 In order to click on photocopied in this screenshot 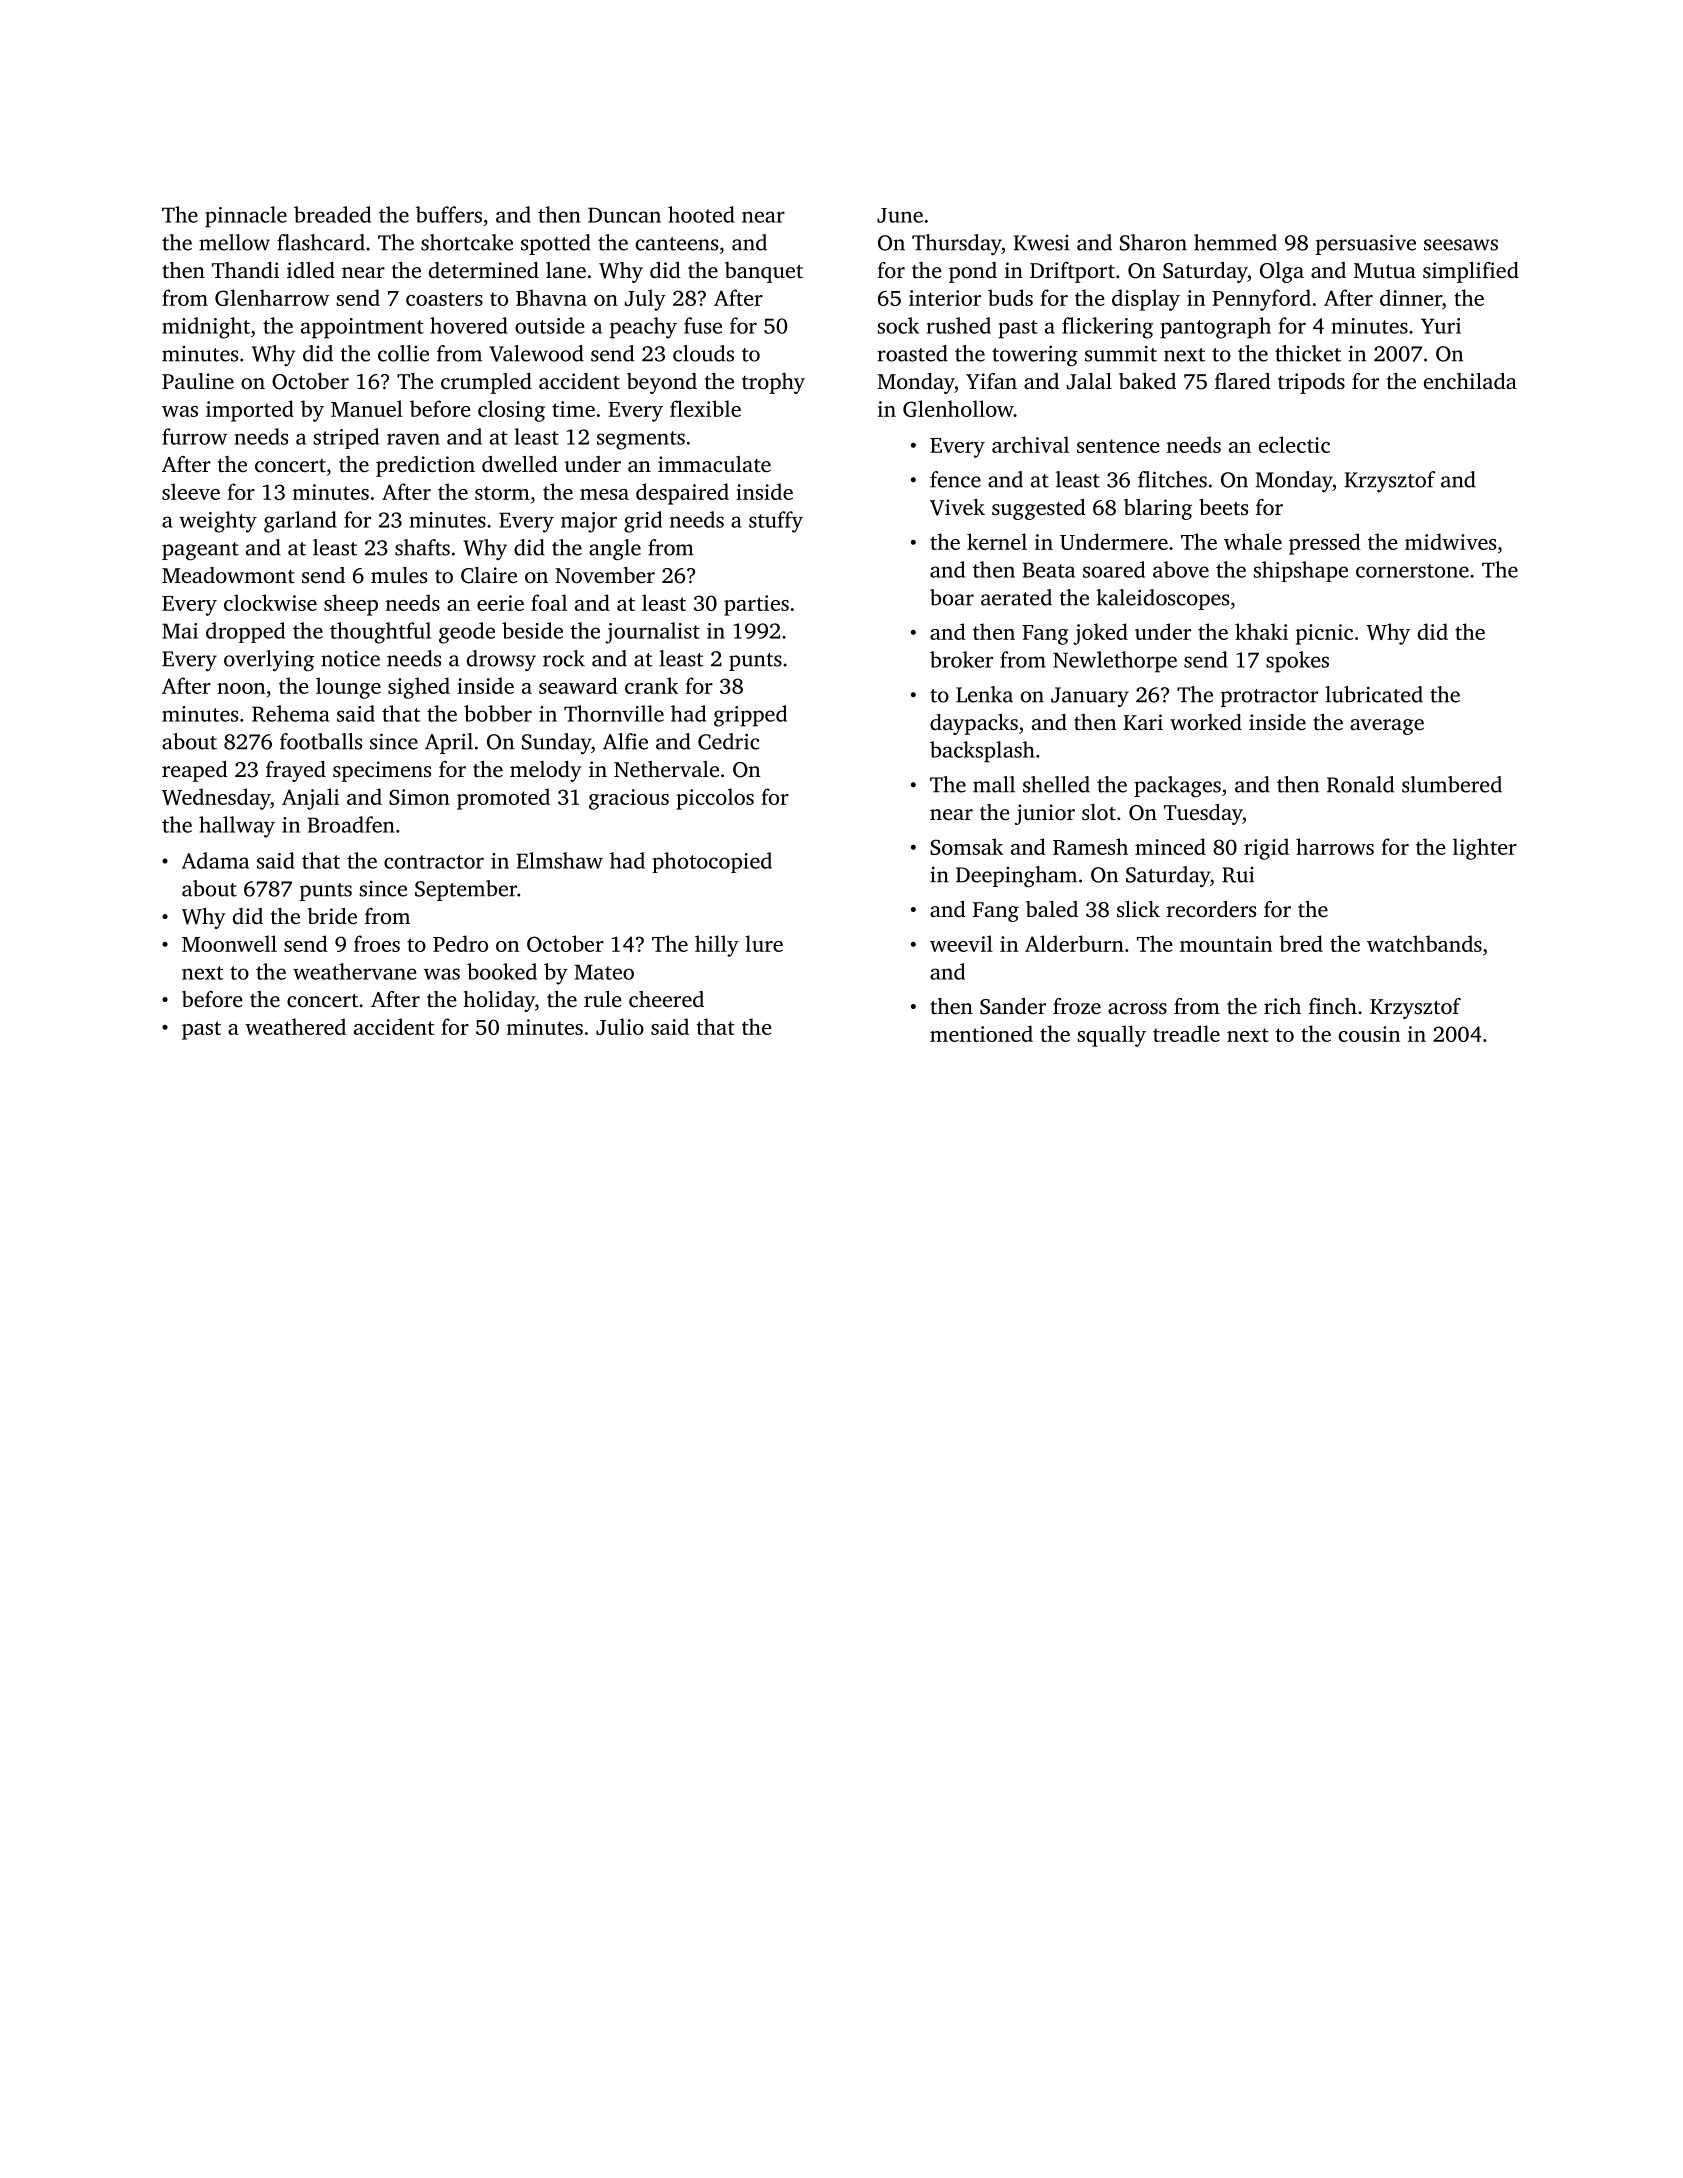, I will do `click(712, 862)`.
